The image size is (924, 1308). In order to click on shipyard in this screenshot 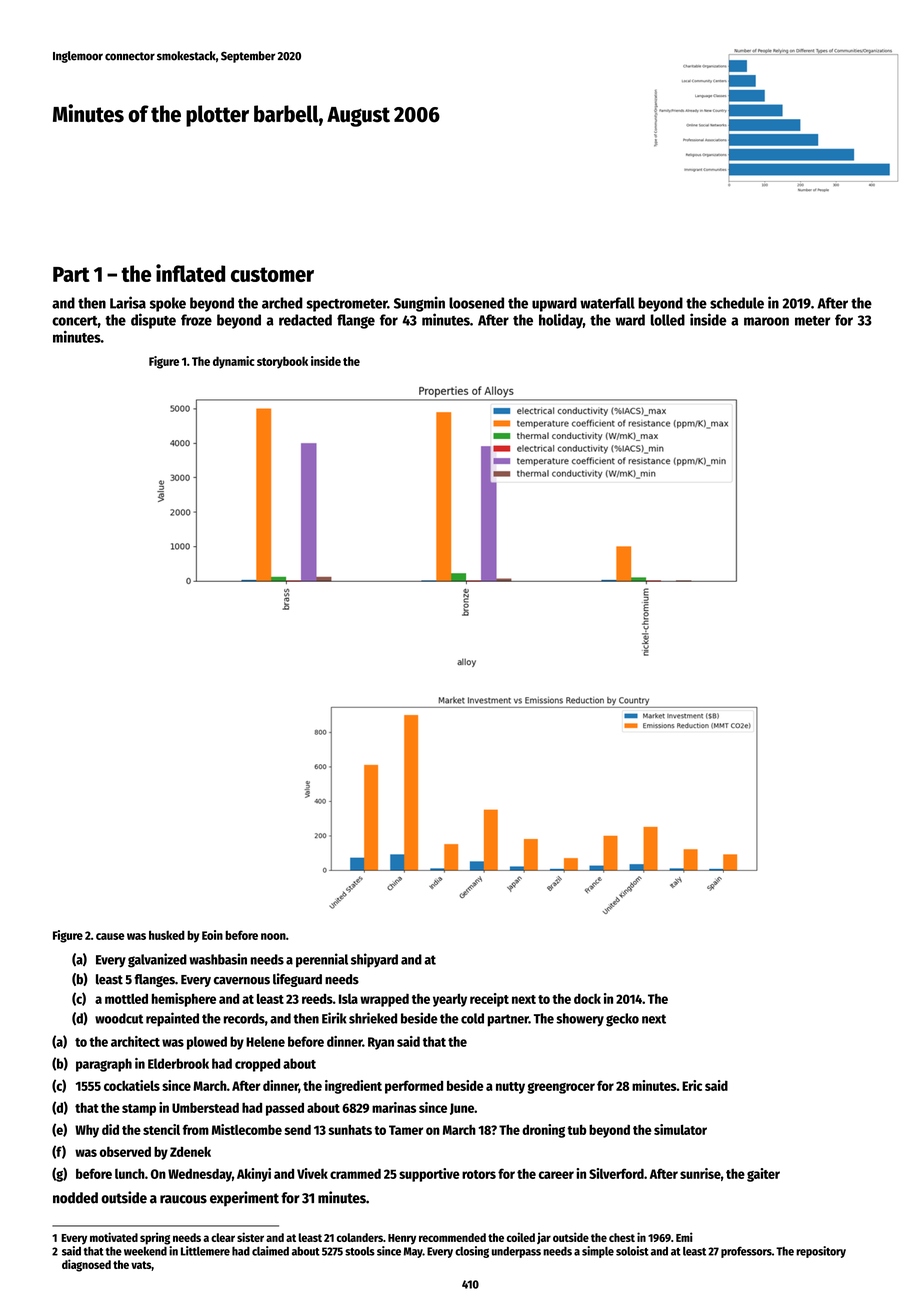, I will do `click(374, 960)`.
